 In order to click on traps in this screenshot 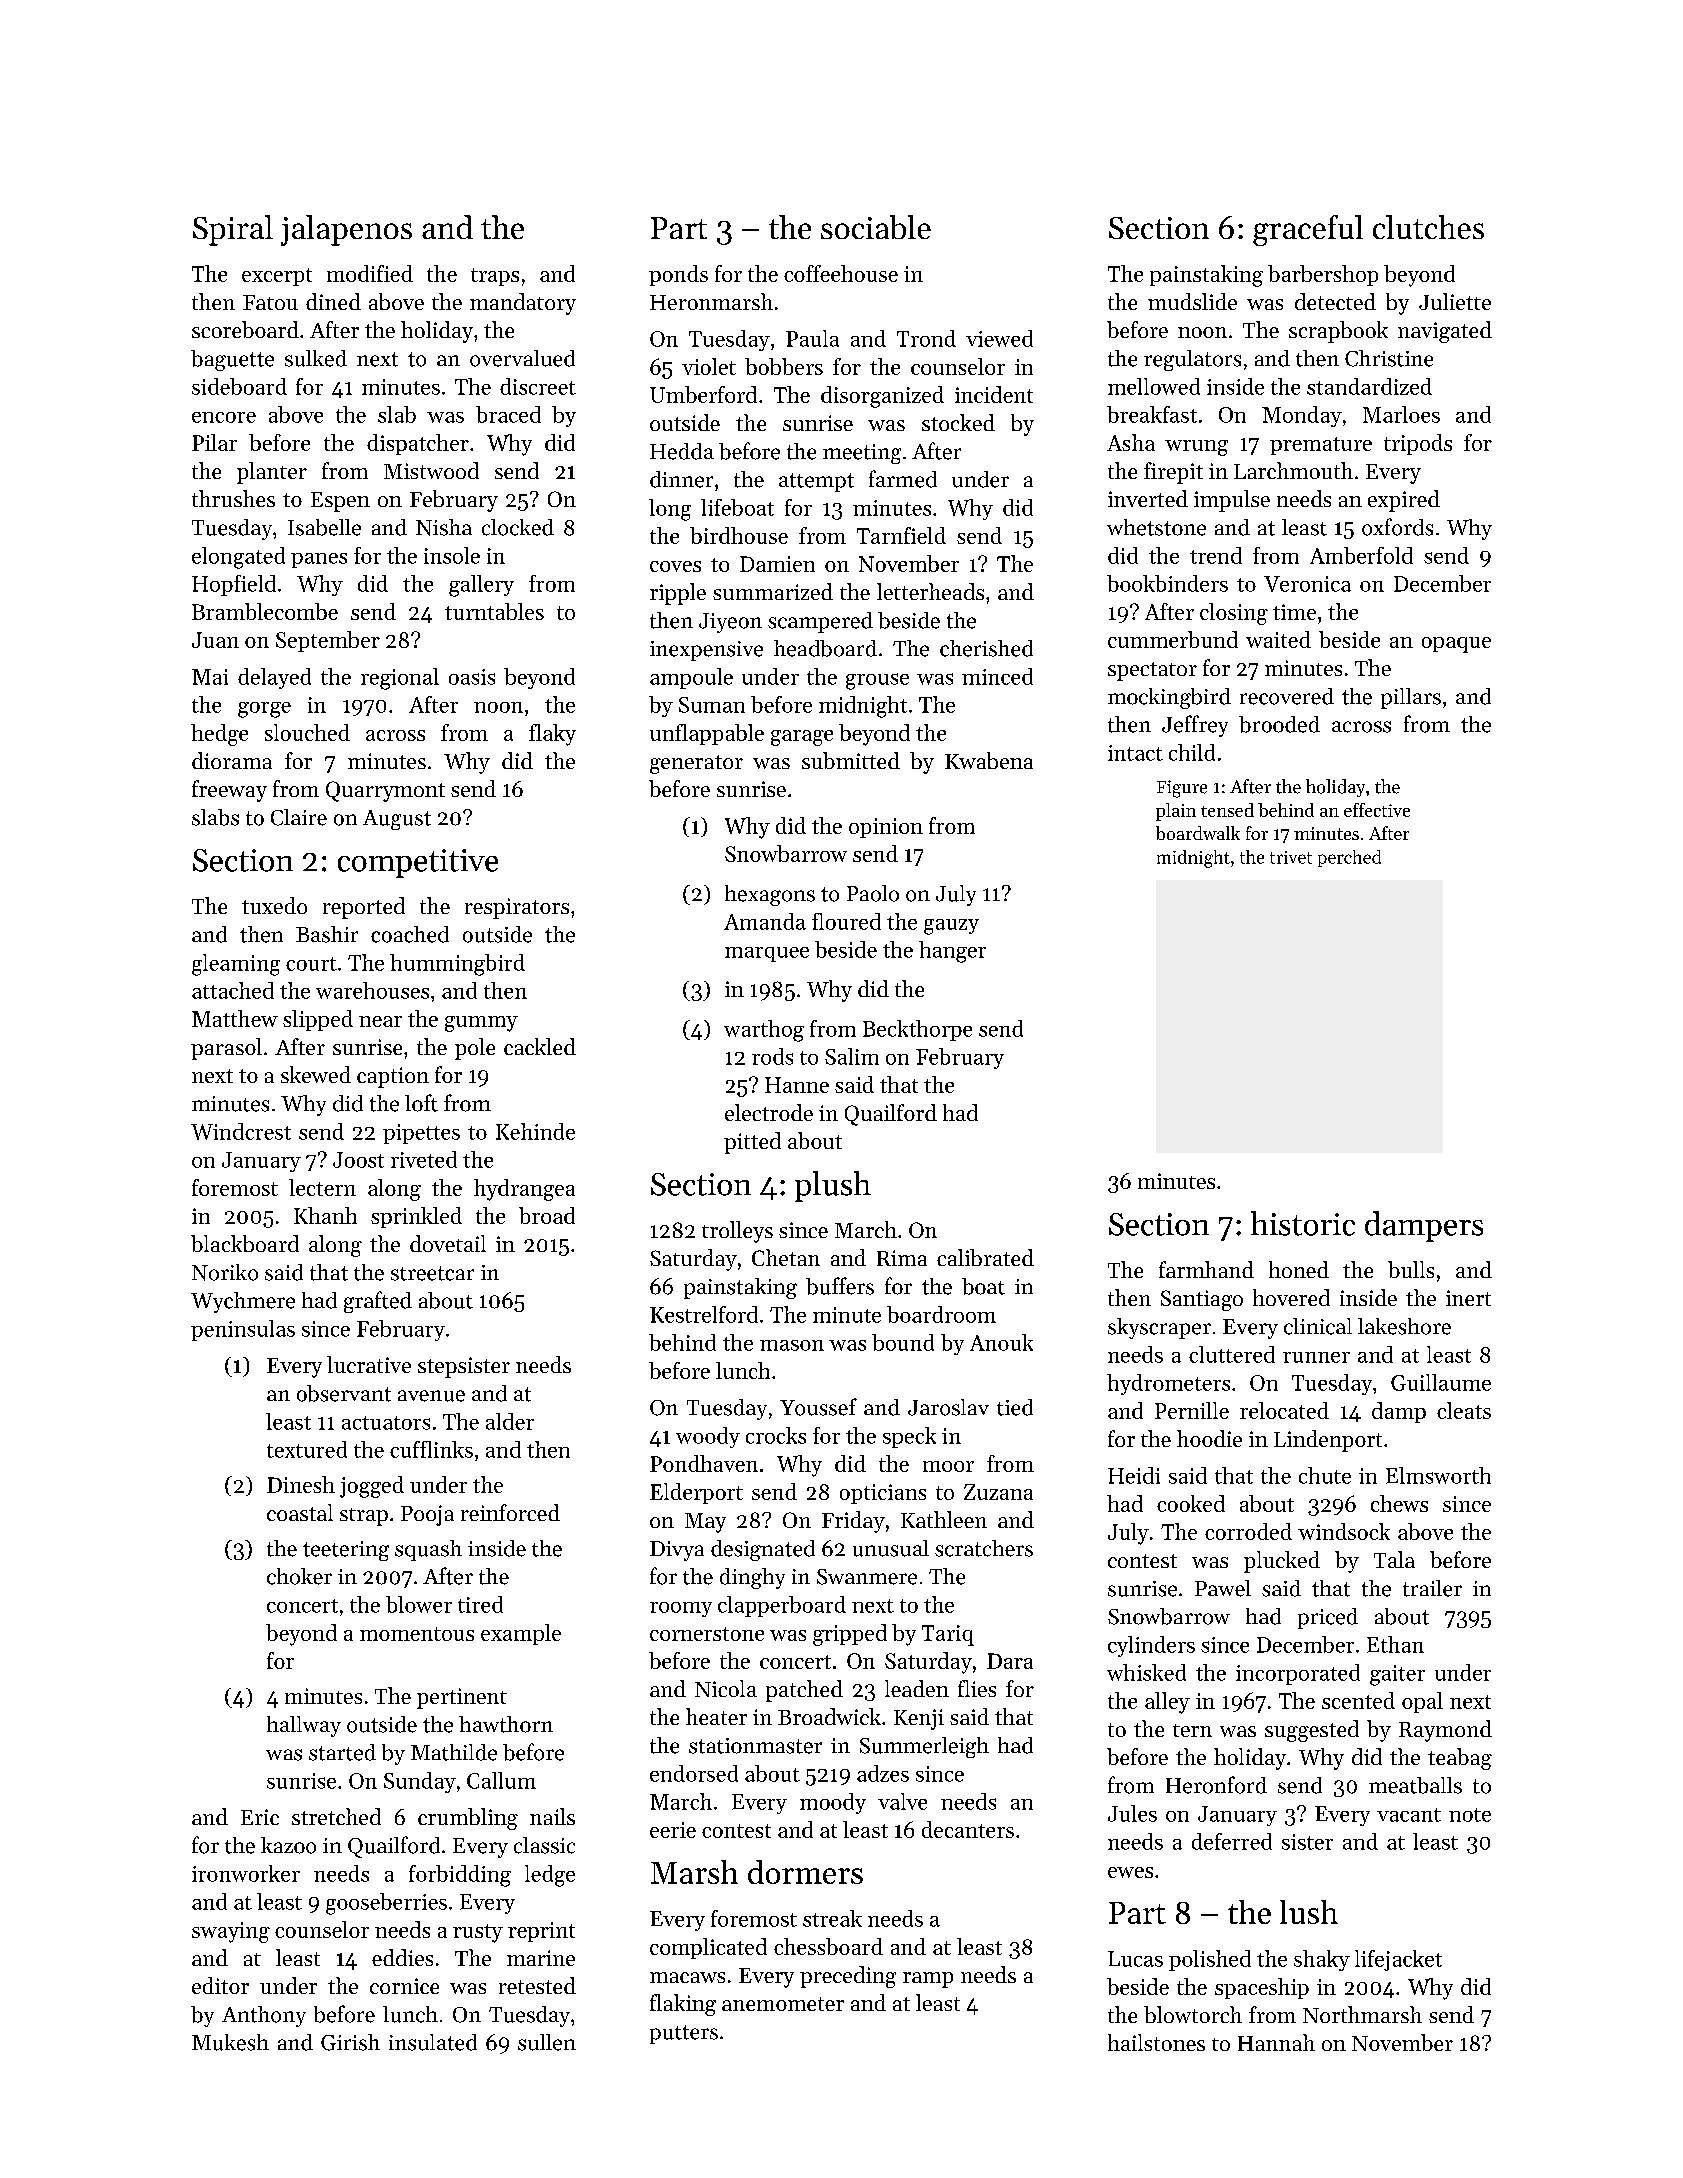, I will do `click(495, 277)`.
